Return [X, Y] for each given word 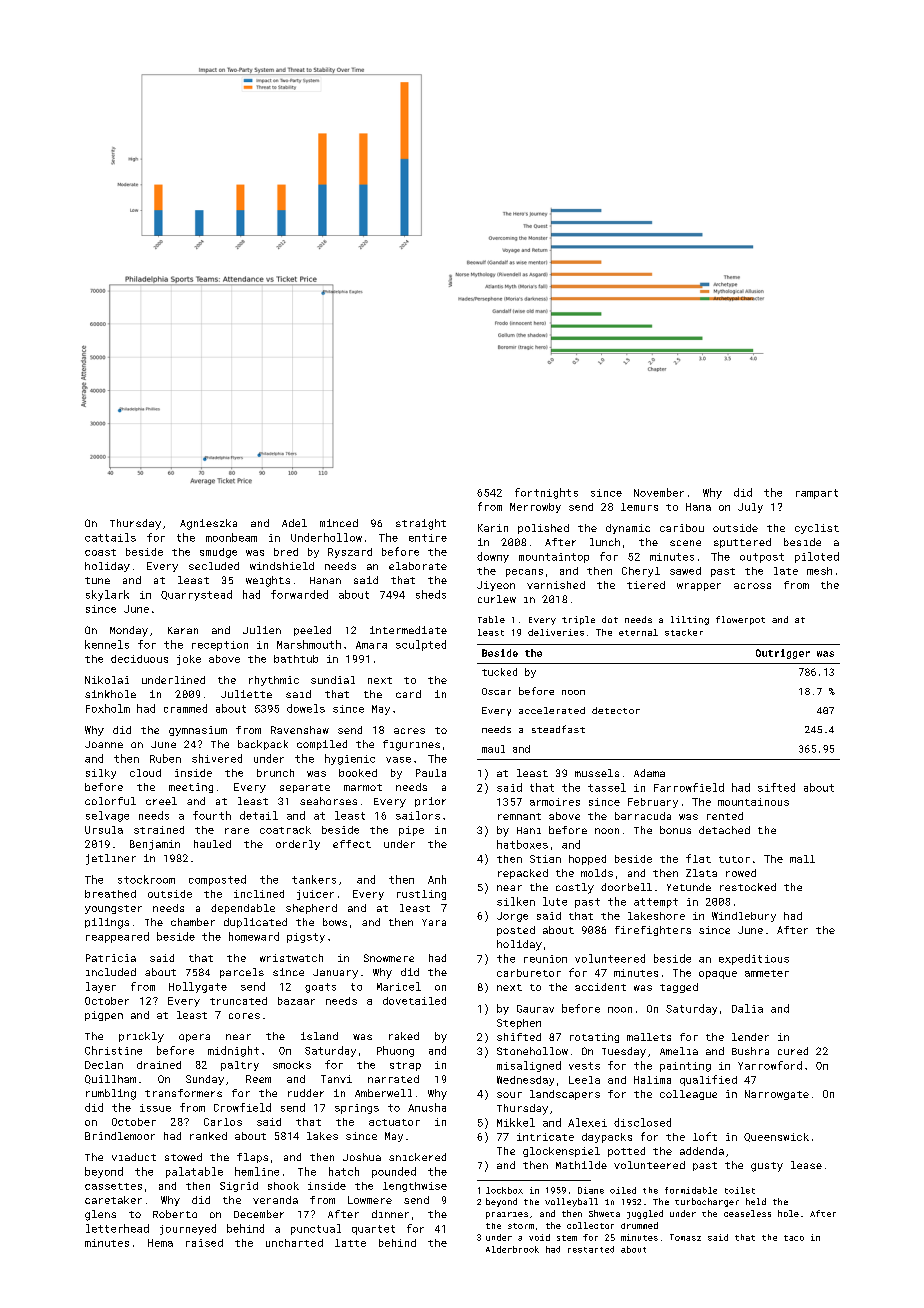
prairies [507, 1215]
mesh [819, 571]
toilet [740, 1190]
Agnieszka [208, 524]
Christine [113, 1050]
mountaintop [554, 558]
